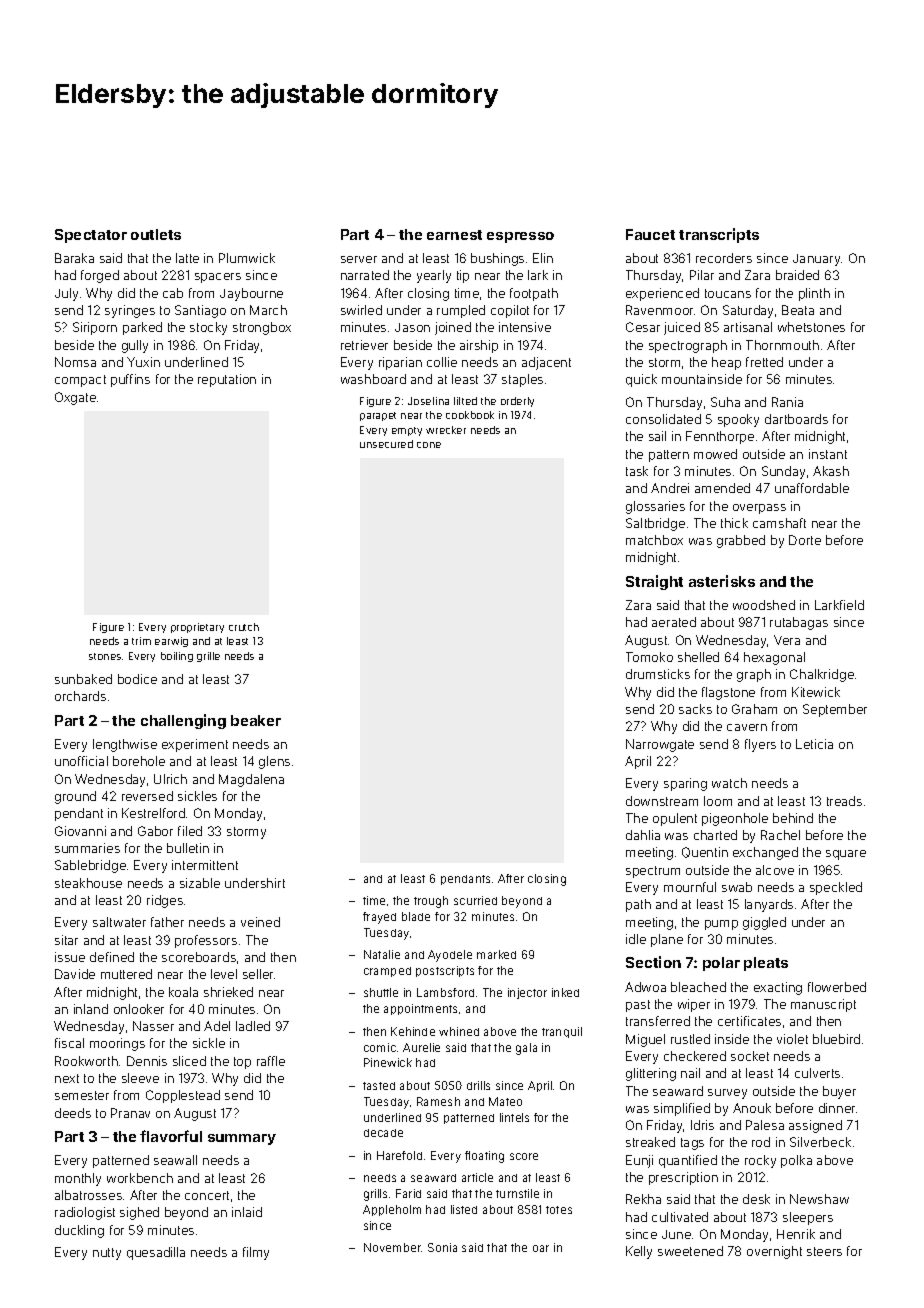  I want to click on Appleholm, so click(392, 1210).
